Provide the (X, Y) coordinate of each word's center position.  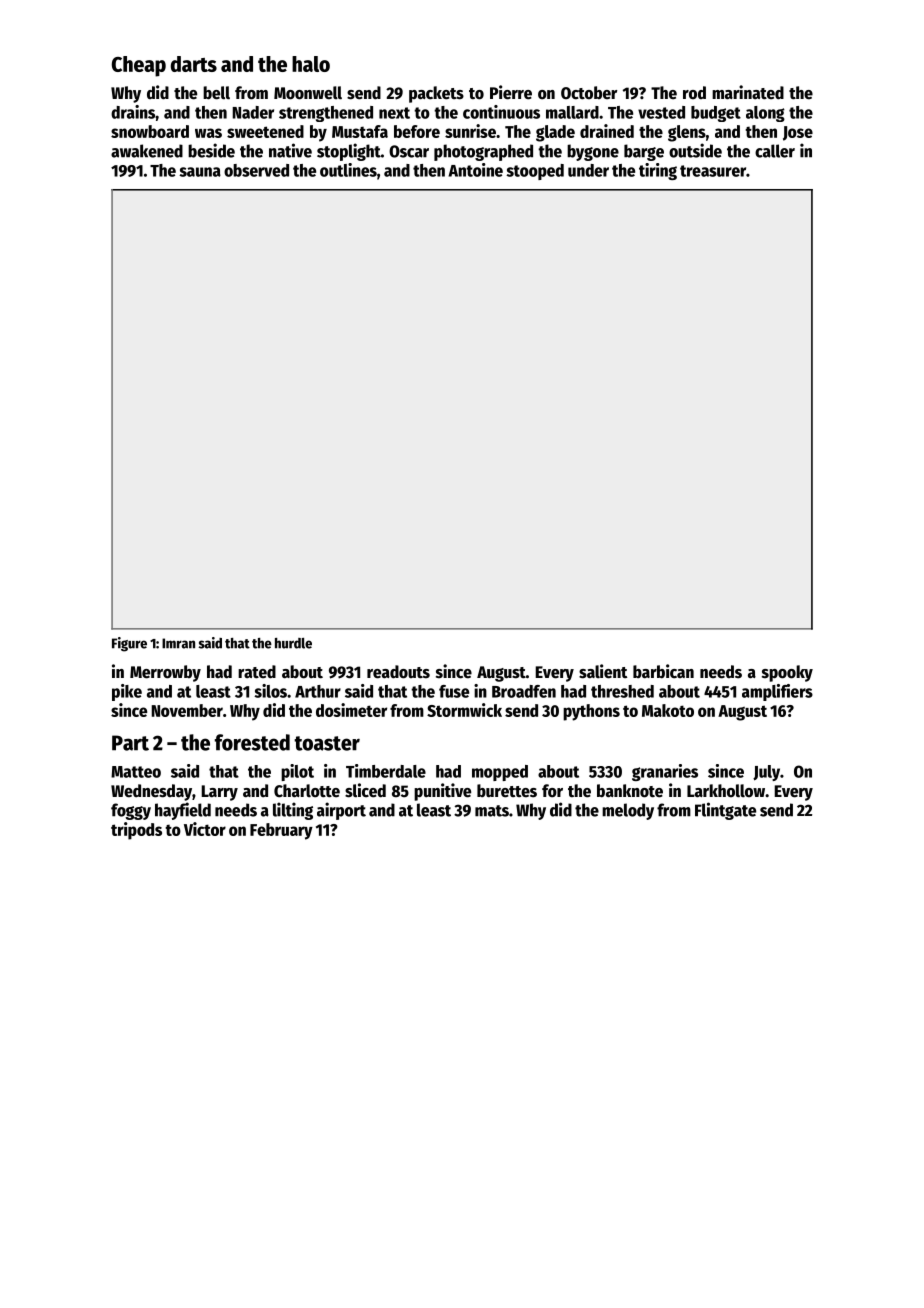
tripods (136, 831)
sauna (200, 172)
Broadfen (524, 691)
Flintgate (725, 811)
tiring (658, 171)
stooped (535, 172)
